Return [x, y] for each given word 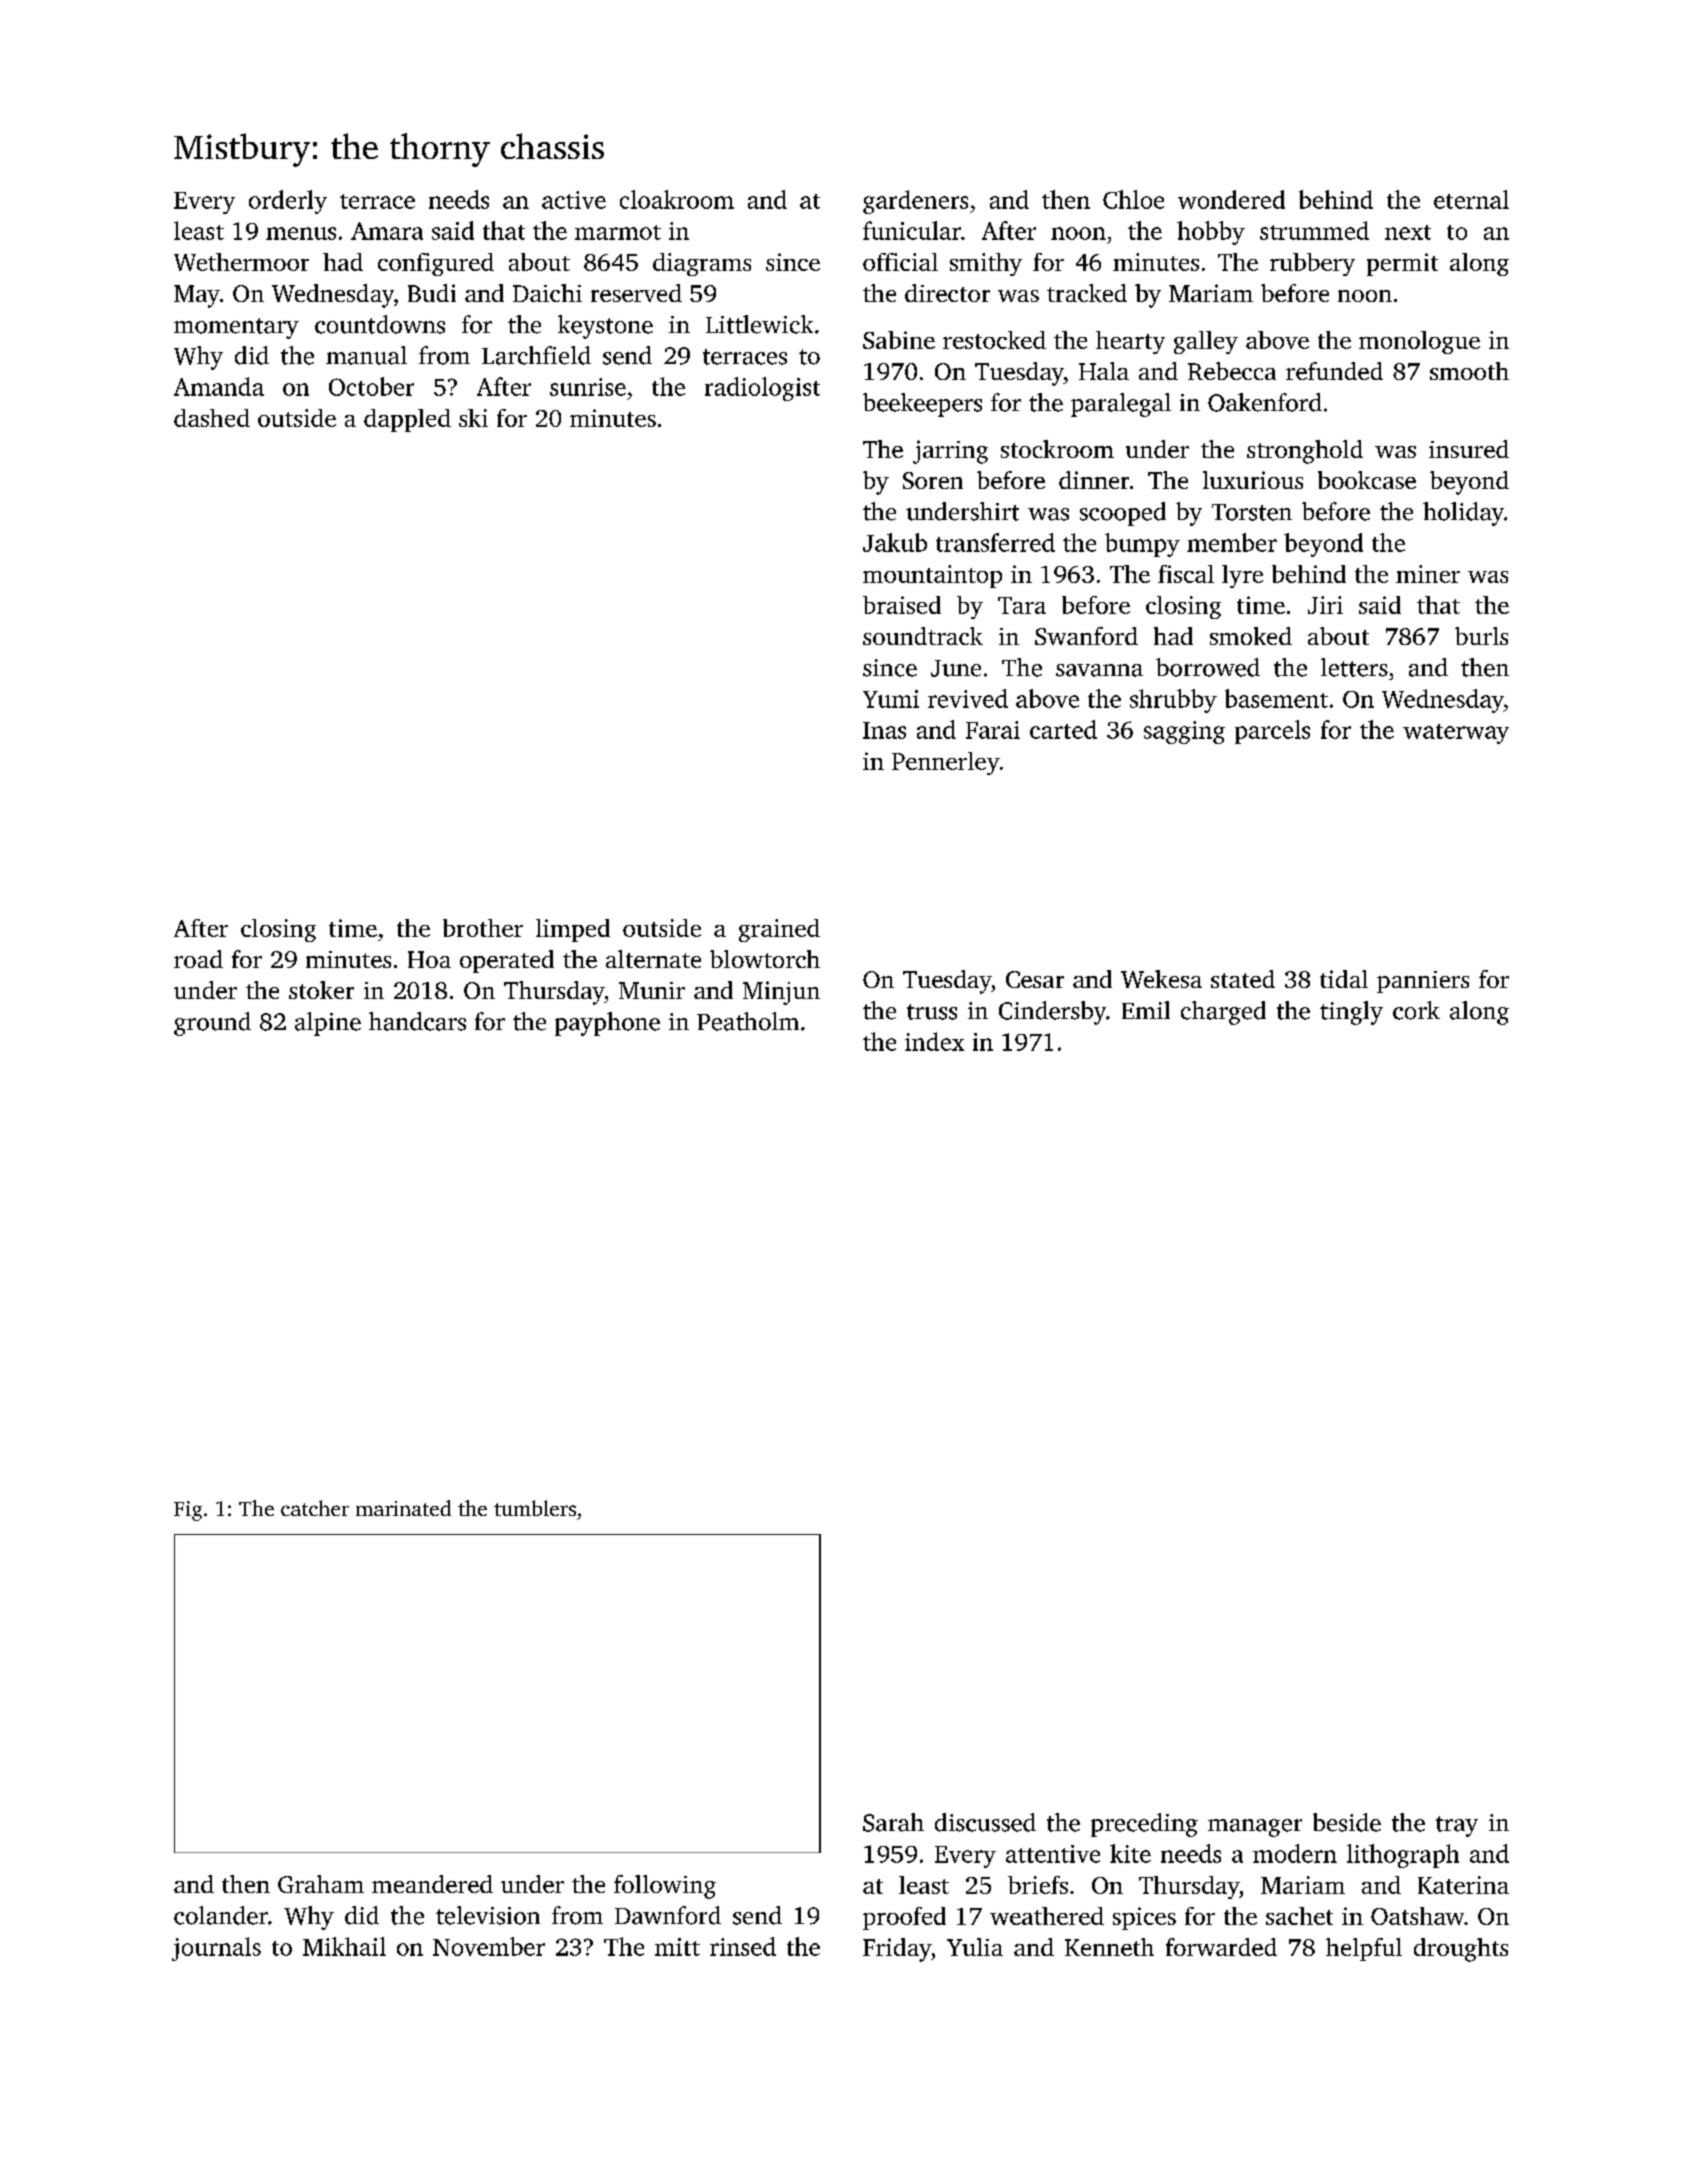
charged [1223, 1013]
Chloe [1133, 199]
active [574, 200]
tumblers [535, 1508]
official [900, 262]
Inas [884, 730]
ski [473, 418]
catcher [315, 1508]
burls [1481, 636]
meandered [432, 1884]
